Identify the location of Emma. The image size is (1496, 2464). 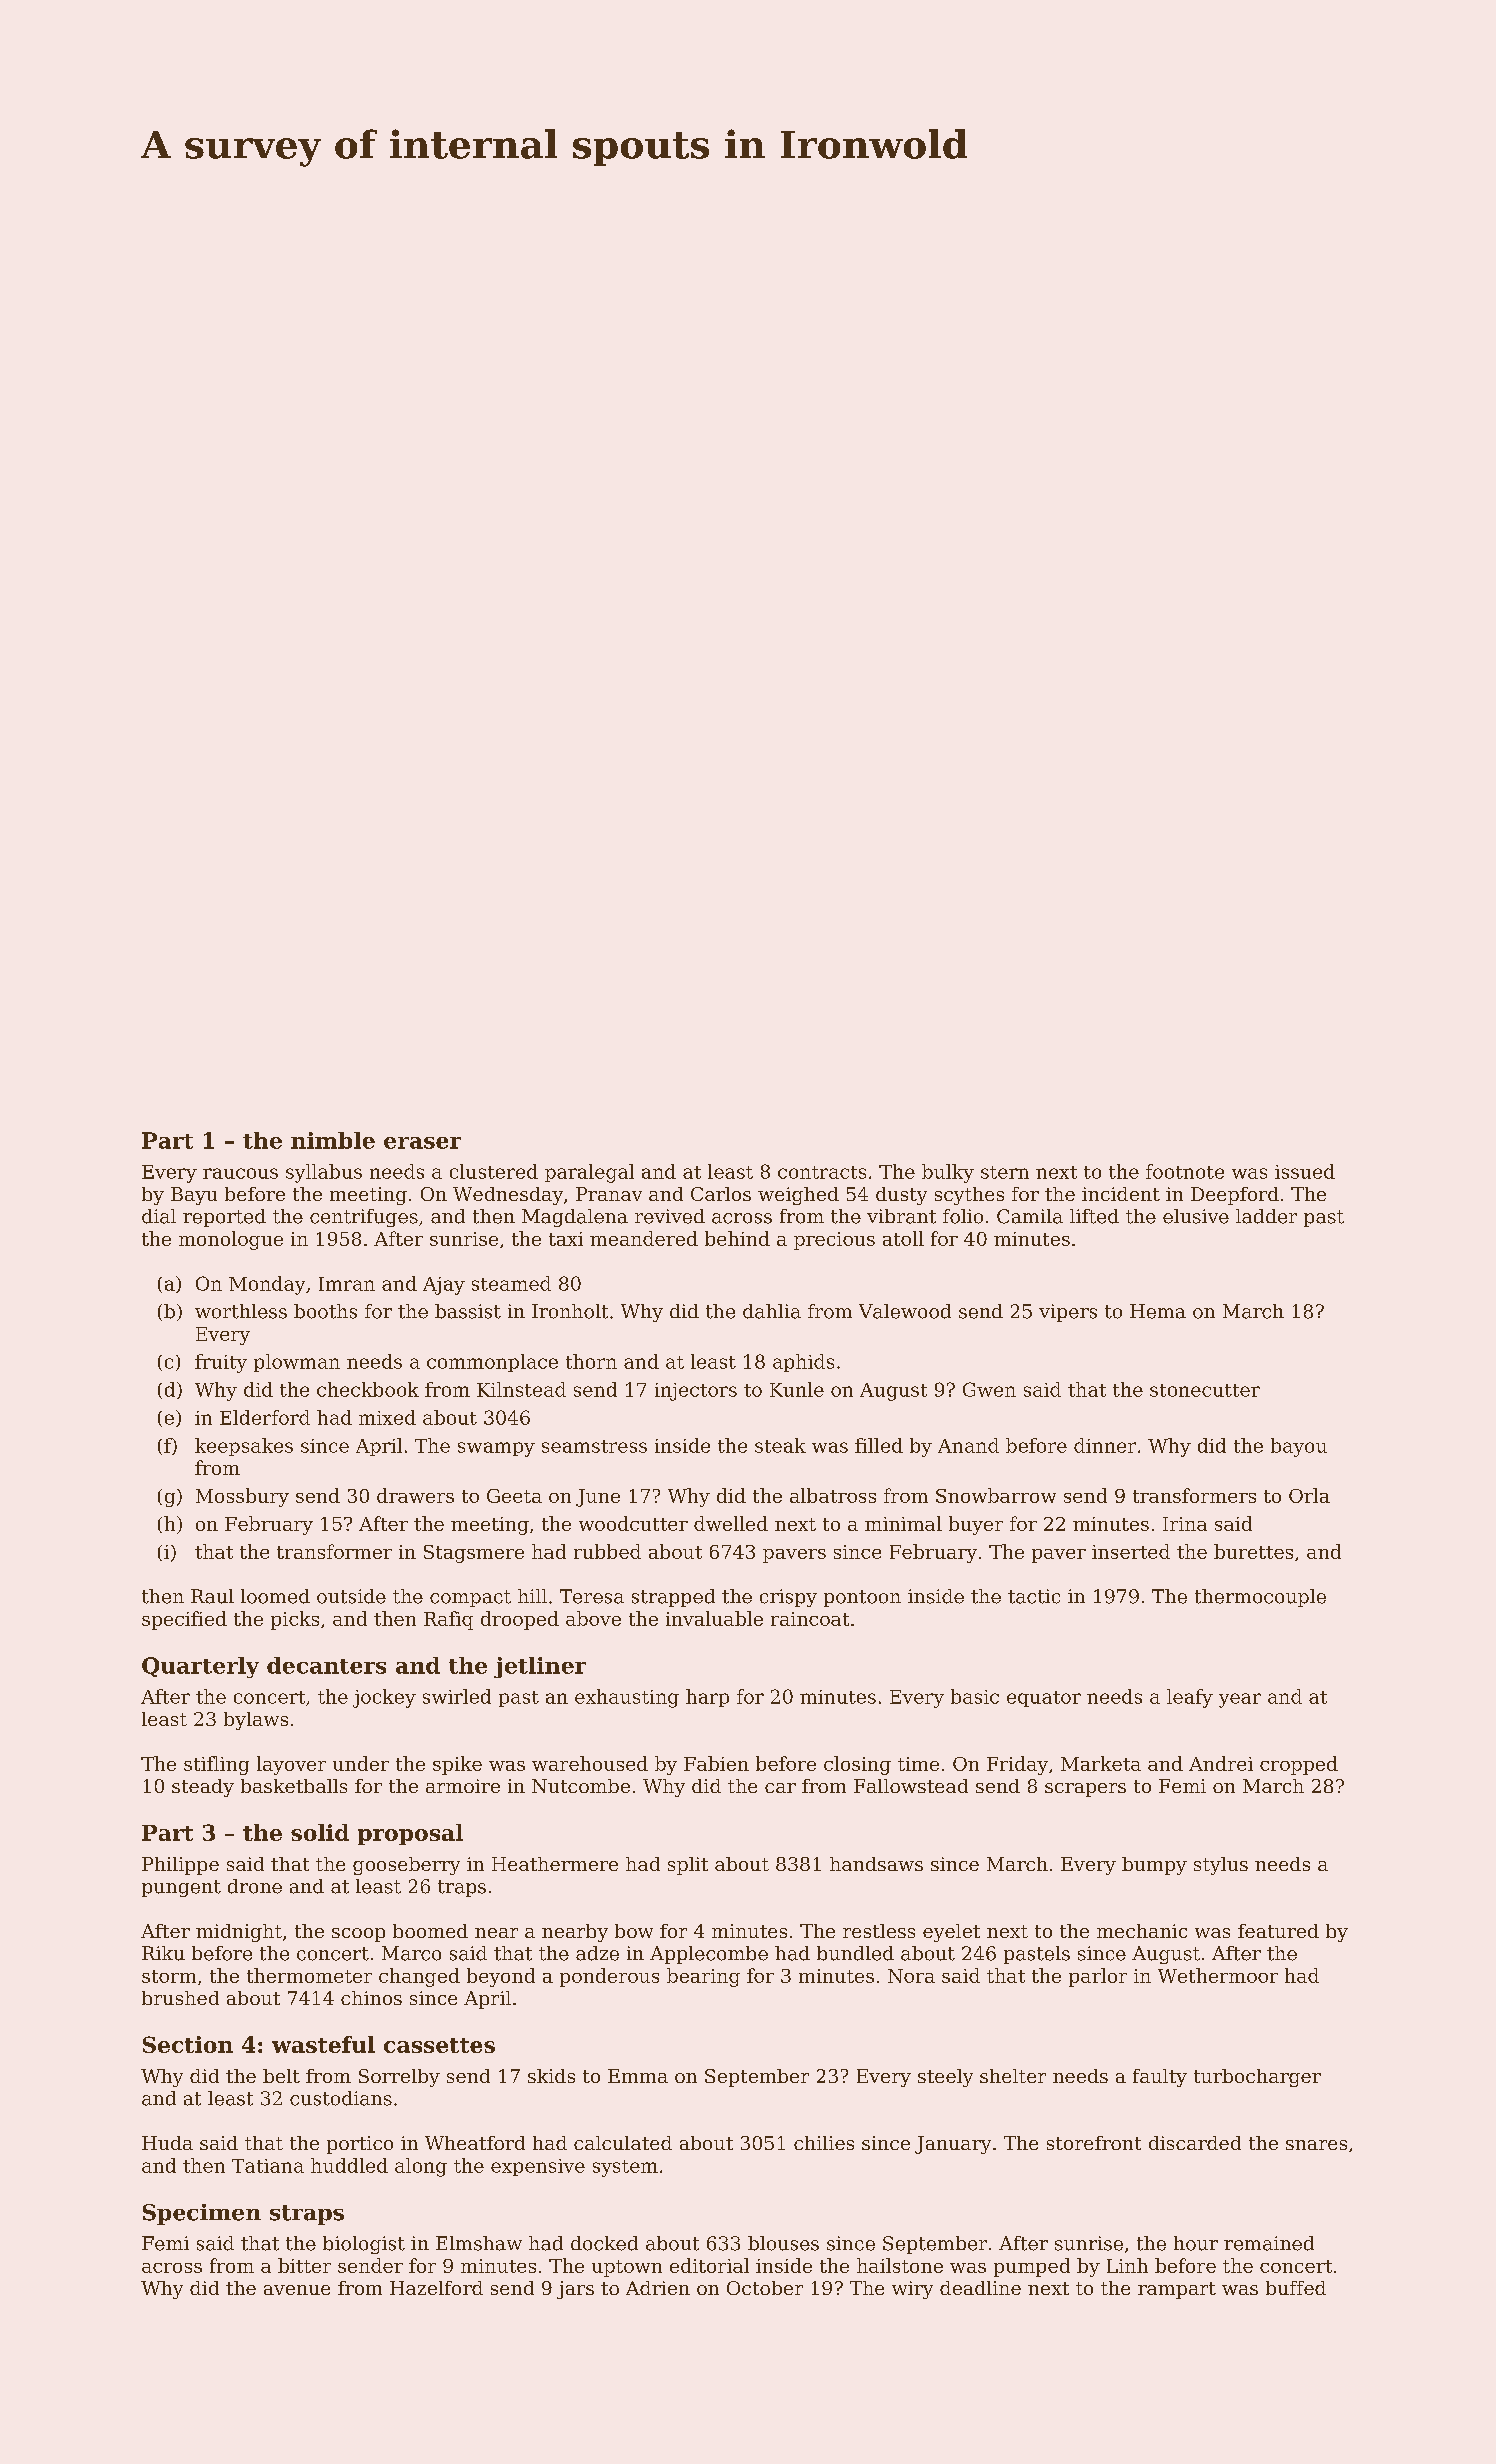
(638, 2076).
